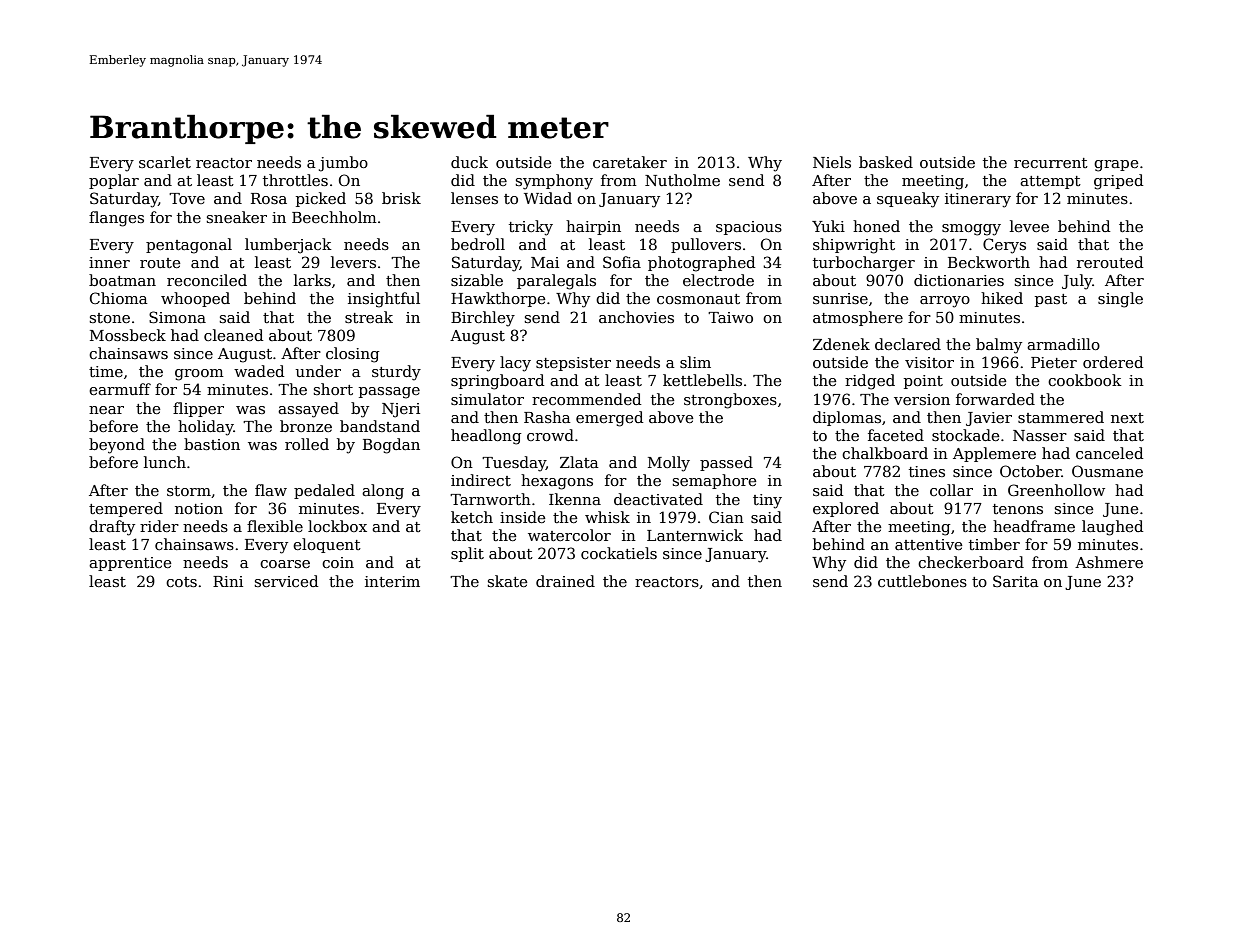 The height and width of the screenshot is (952, 1233). What do you see at coordinates (847, 418) in the screenshot?
I see `diplomas` at bounding box center [847, 418].
